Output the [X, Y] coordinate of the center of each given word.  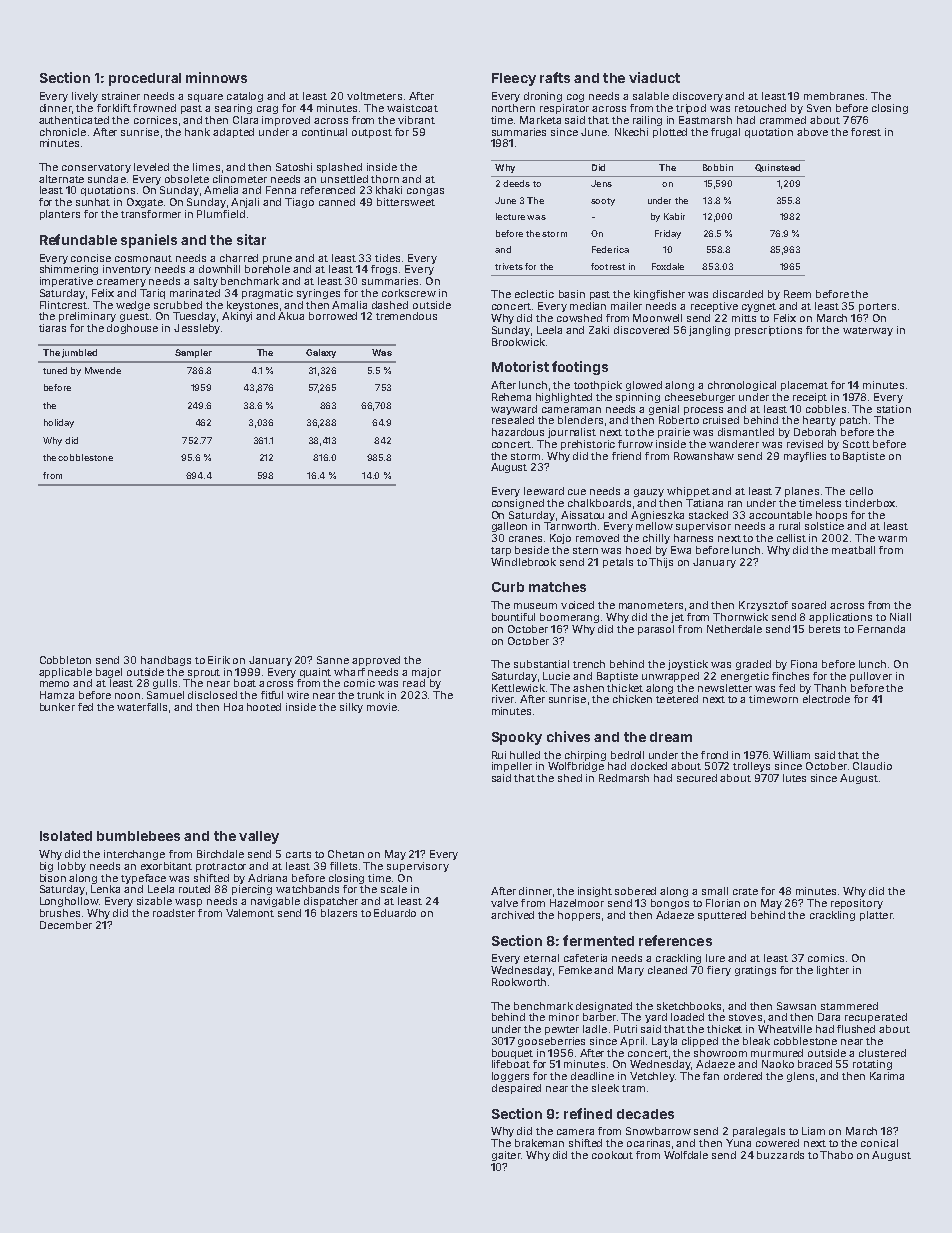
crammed [783, 120]
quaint [315, 673]
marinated [195, 293]
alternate [61, 179]
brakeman [539, 1143]
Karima [887, 1076]
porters [877, 307]
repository [857, 904]
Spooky [517, 738]
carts [298, 854]
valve [504, 903]
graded [753, 665]
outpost [372, 133]
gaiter [506, 1156]
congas [425, 192]
